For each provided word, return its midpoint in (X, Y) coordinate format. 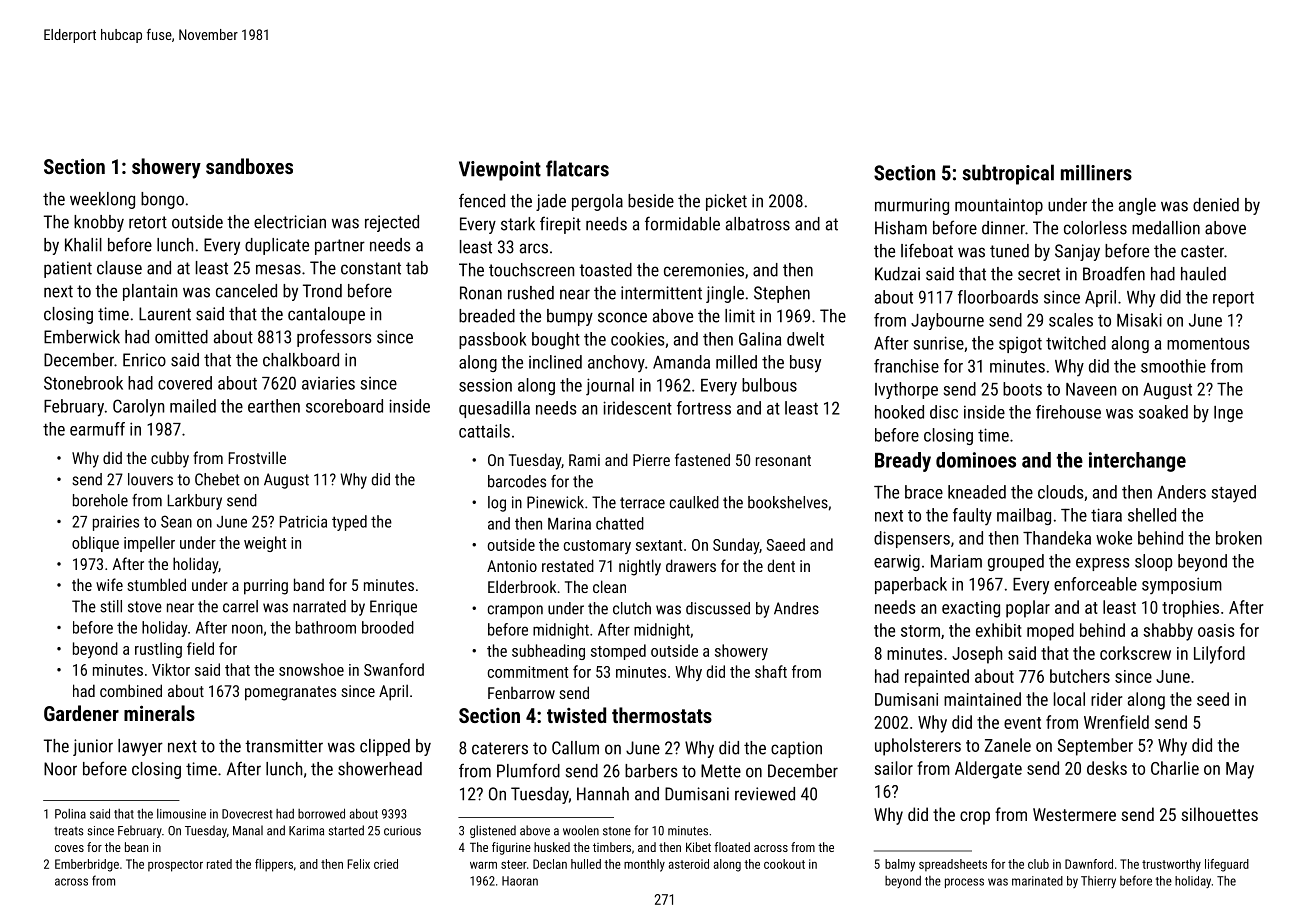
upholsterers (918, 747)
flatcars (577, 168)
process (964, 883)
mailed (193, 406)
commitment (528, 672)
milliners (1096, 172)
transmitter (284, 746)
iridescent (637, 408)
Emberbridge (87, 865)
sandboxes (249, 166)
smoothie (1173, 366)
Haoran (520, 881)
